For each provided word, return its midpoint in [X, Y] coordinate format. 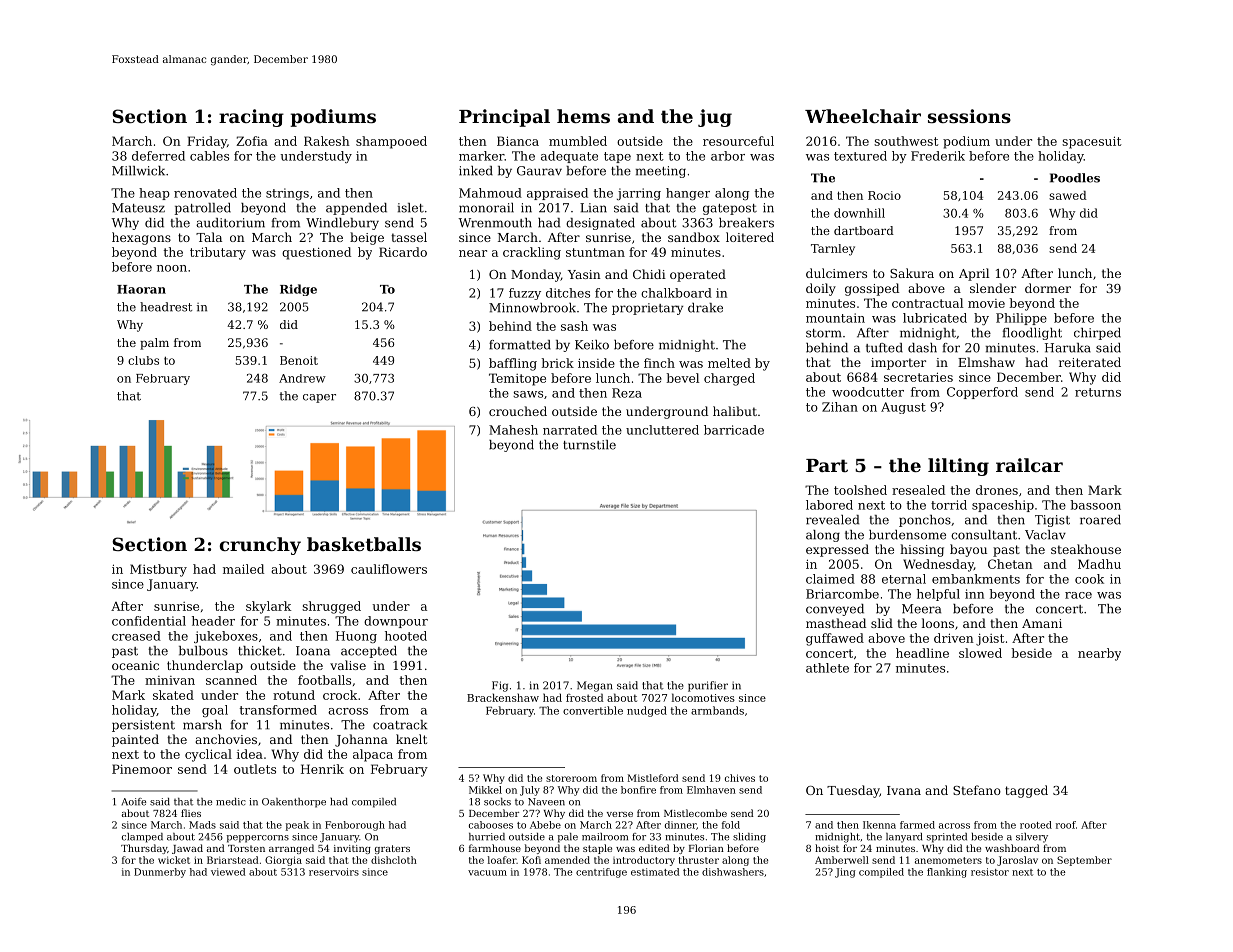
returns [1098, 392]
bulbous [203, 651]
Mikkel [485, 790]
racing [251, 118]
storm [824, 333]
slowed [980, 653]
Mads [202, 825]
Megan [594, 686]
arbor [728, 156]
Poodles [1075, 178]
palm [154, 344]
